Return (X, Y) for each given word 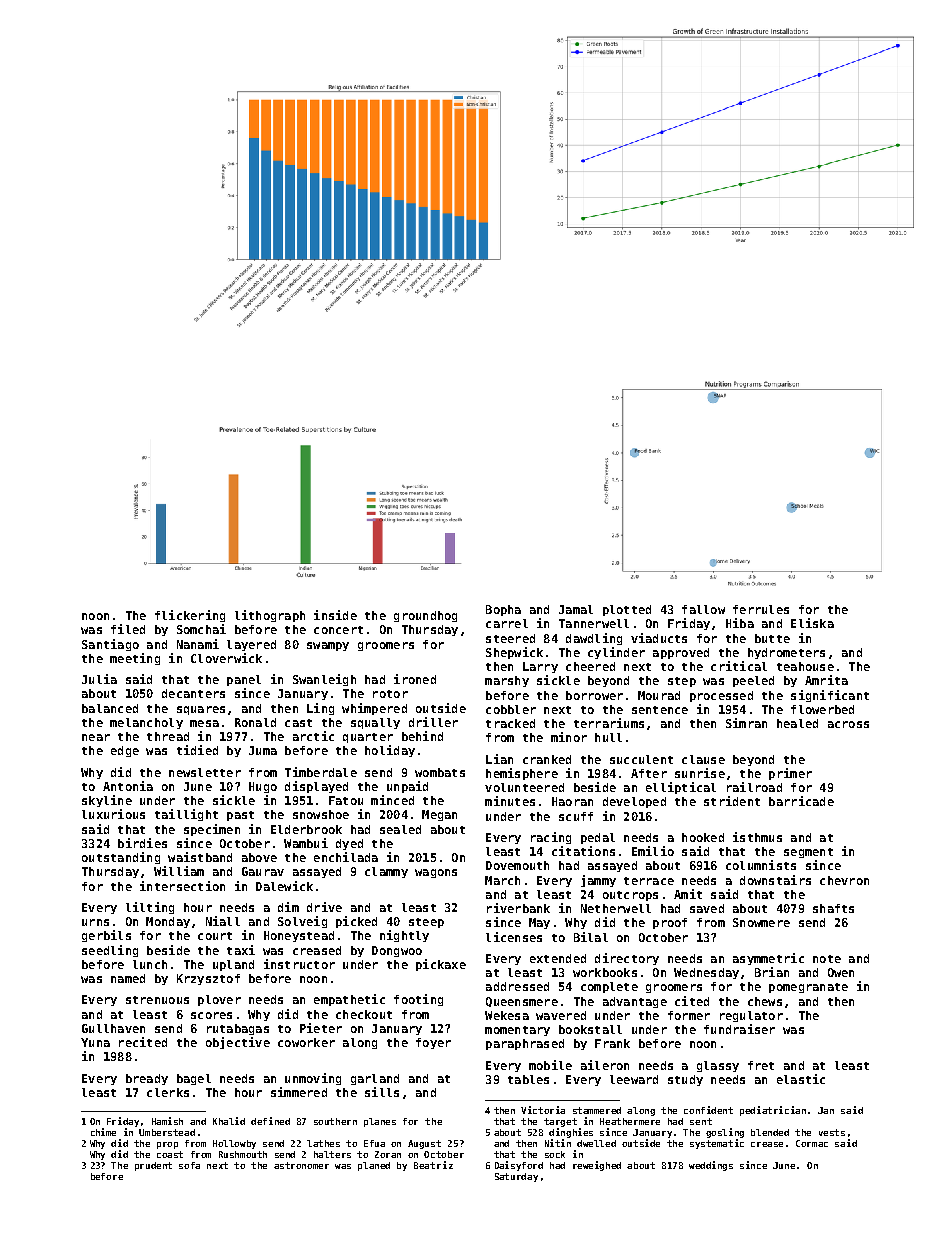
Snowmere (761, 922)
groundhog (425, 616)
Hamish (167, 1121)
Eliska (812, 623)
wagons (436, 873)
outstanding (121, 858)
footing (418, 1000)
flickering (190, 616)
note (827, 959)
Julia (99, 679)
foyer (433, 1043)
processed (721, 696)
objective (238, 1043)
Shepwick (514, 653)
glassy (718, 1066)
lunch (150, 964)
